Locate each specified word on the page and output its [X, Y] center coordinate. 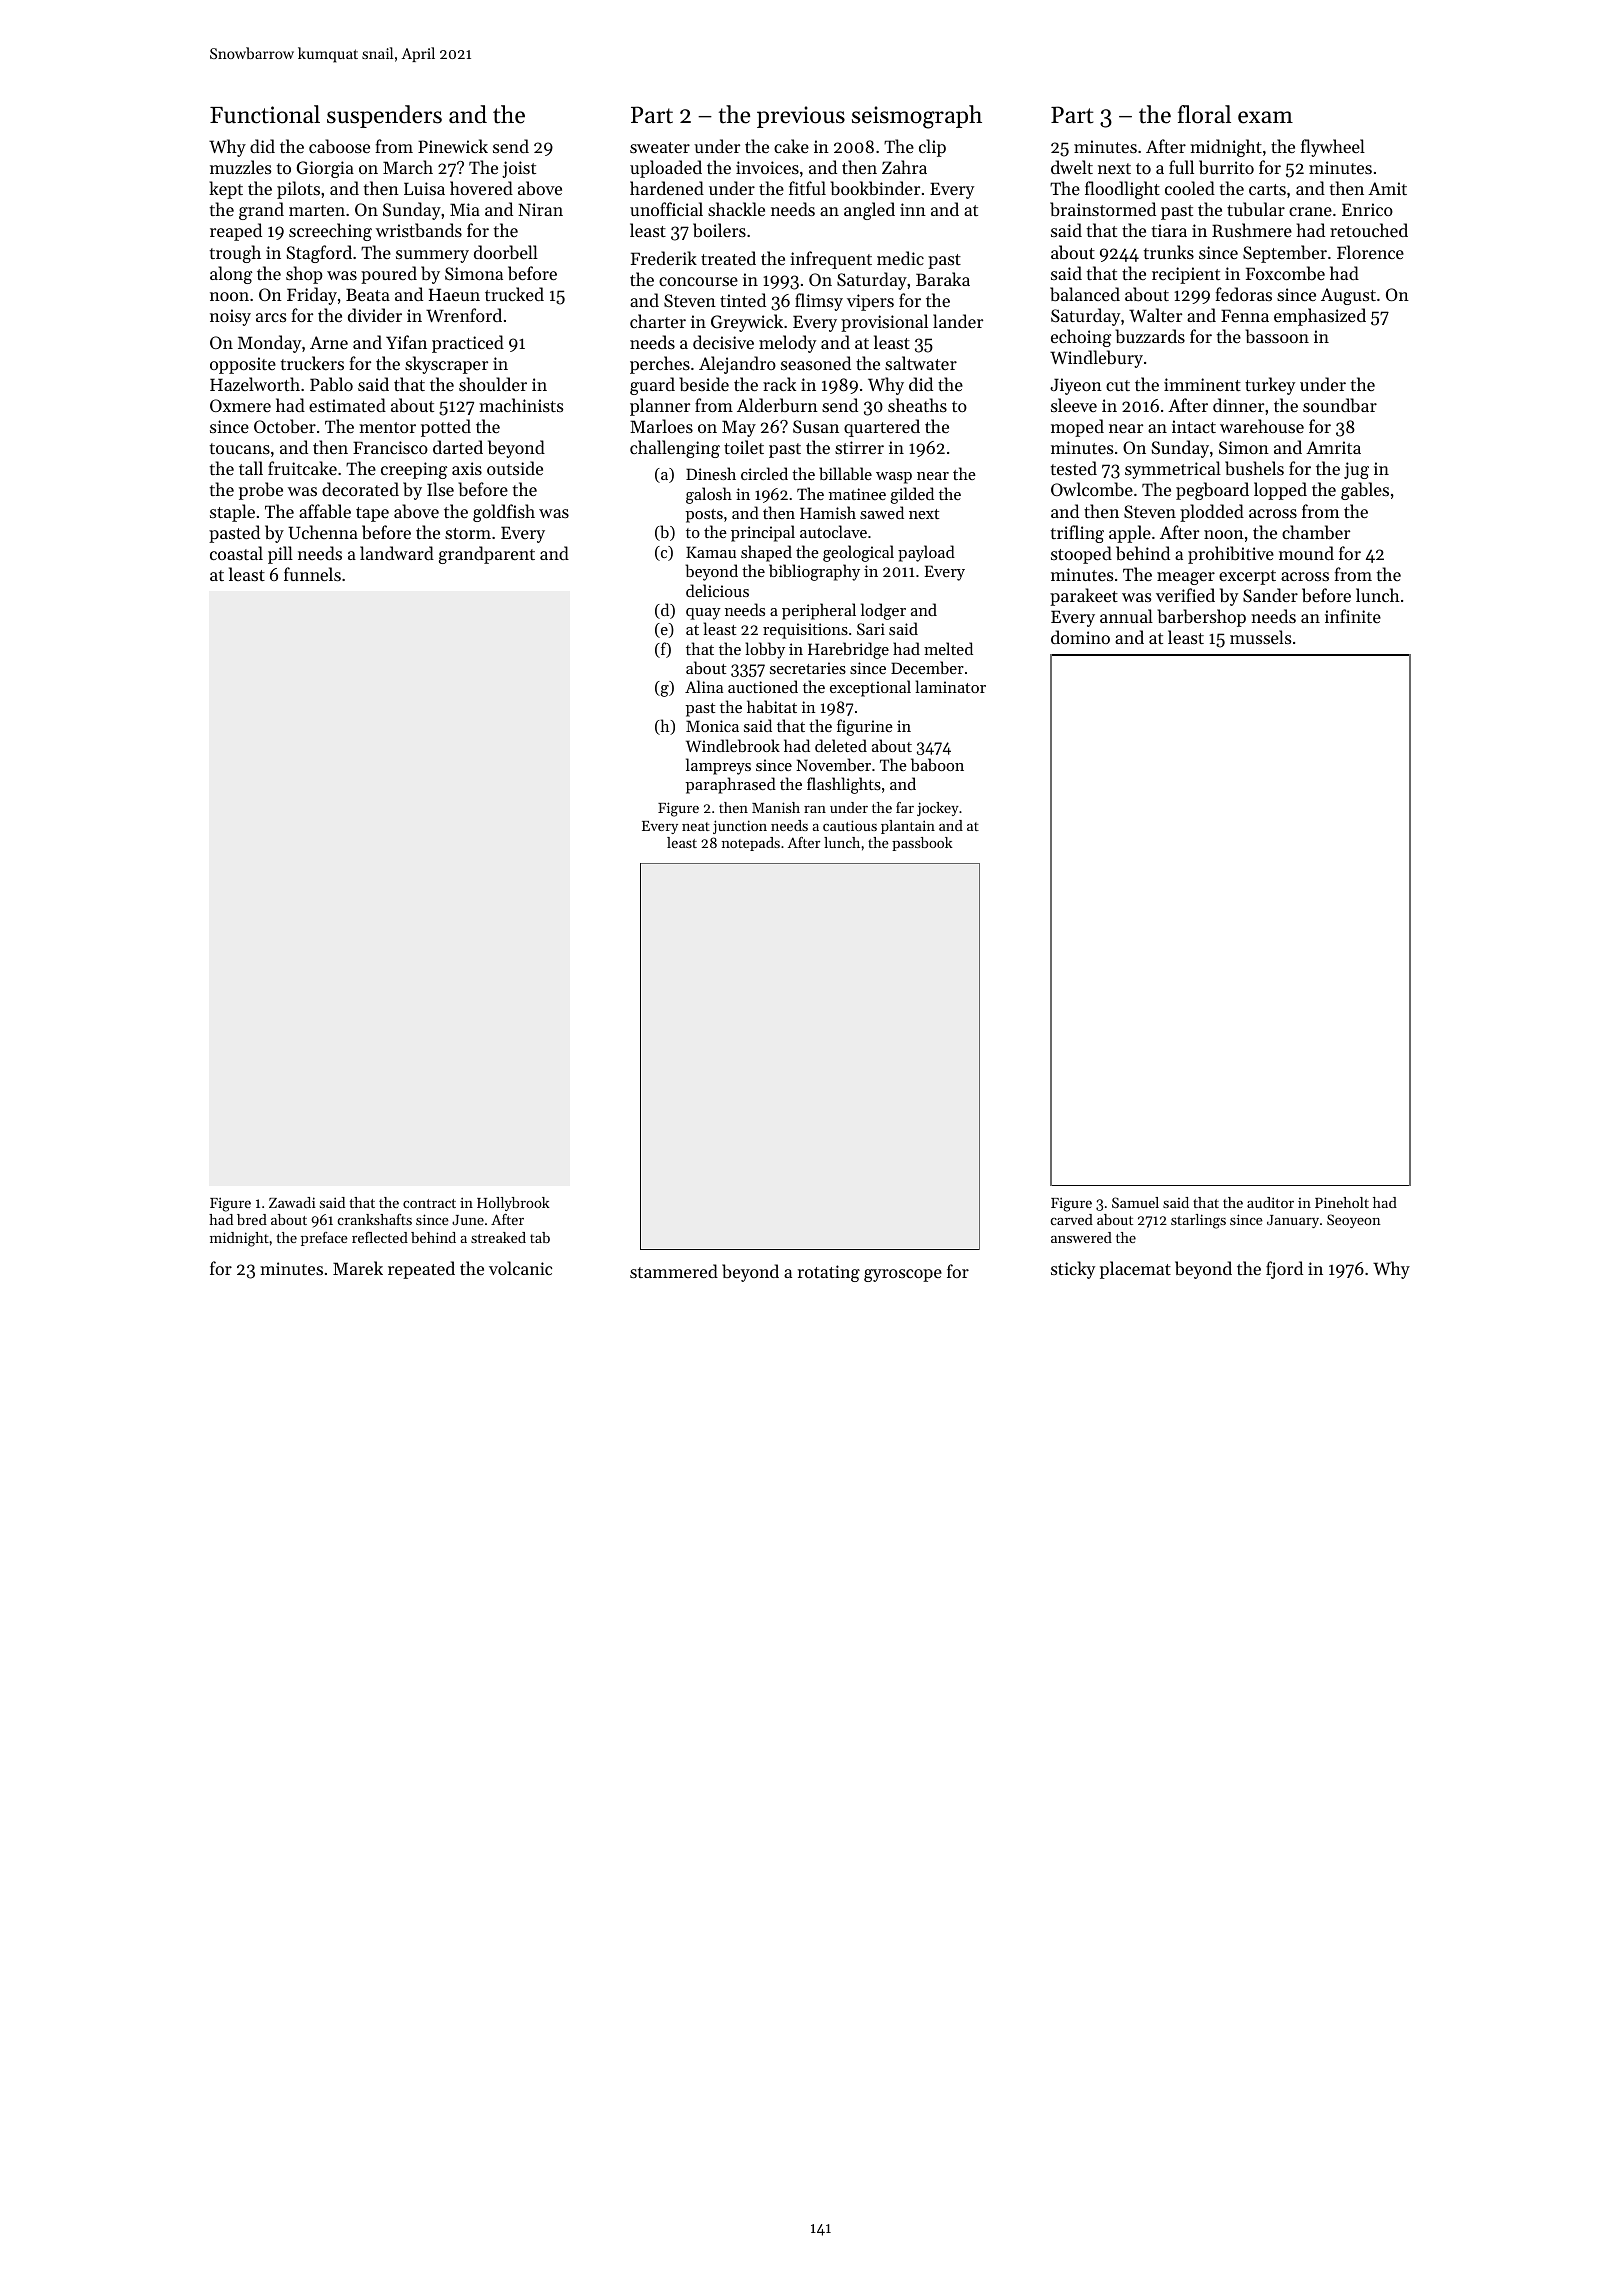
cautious [850, 825]
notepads [751, 844]
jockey [938, 809]
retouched [1369, 230]
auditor [1270, 1202]
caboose [339, 146]
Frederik [664, 258]
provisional [884, 323]
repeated [421, 1270]
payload [926, 553]
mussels [1260, 637]
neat [696, 826]
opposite [243, 365]
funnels [312, 574]
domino [1080, 637]
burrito [1226, 167]
